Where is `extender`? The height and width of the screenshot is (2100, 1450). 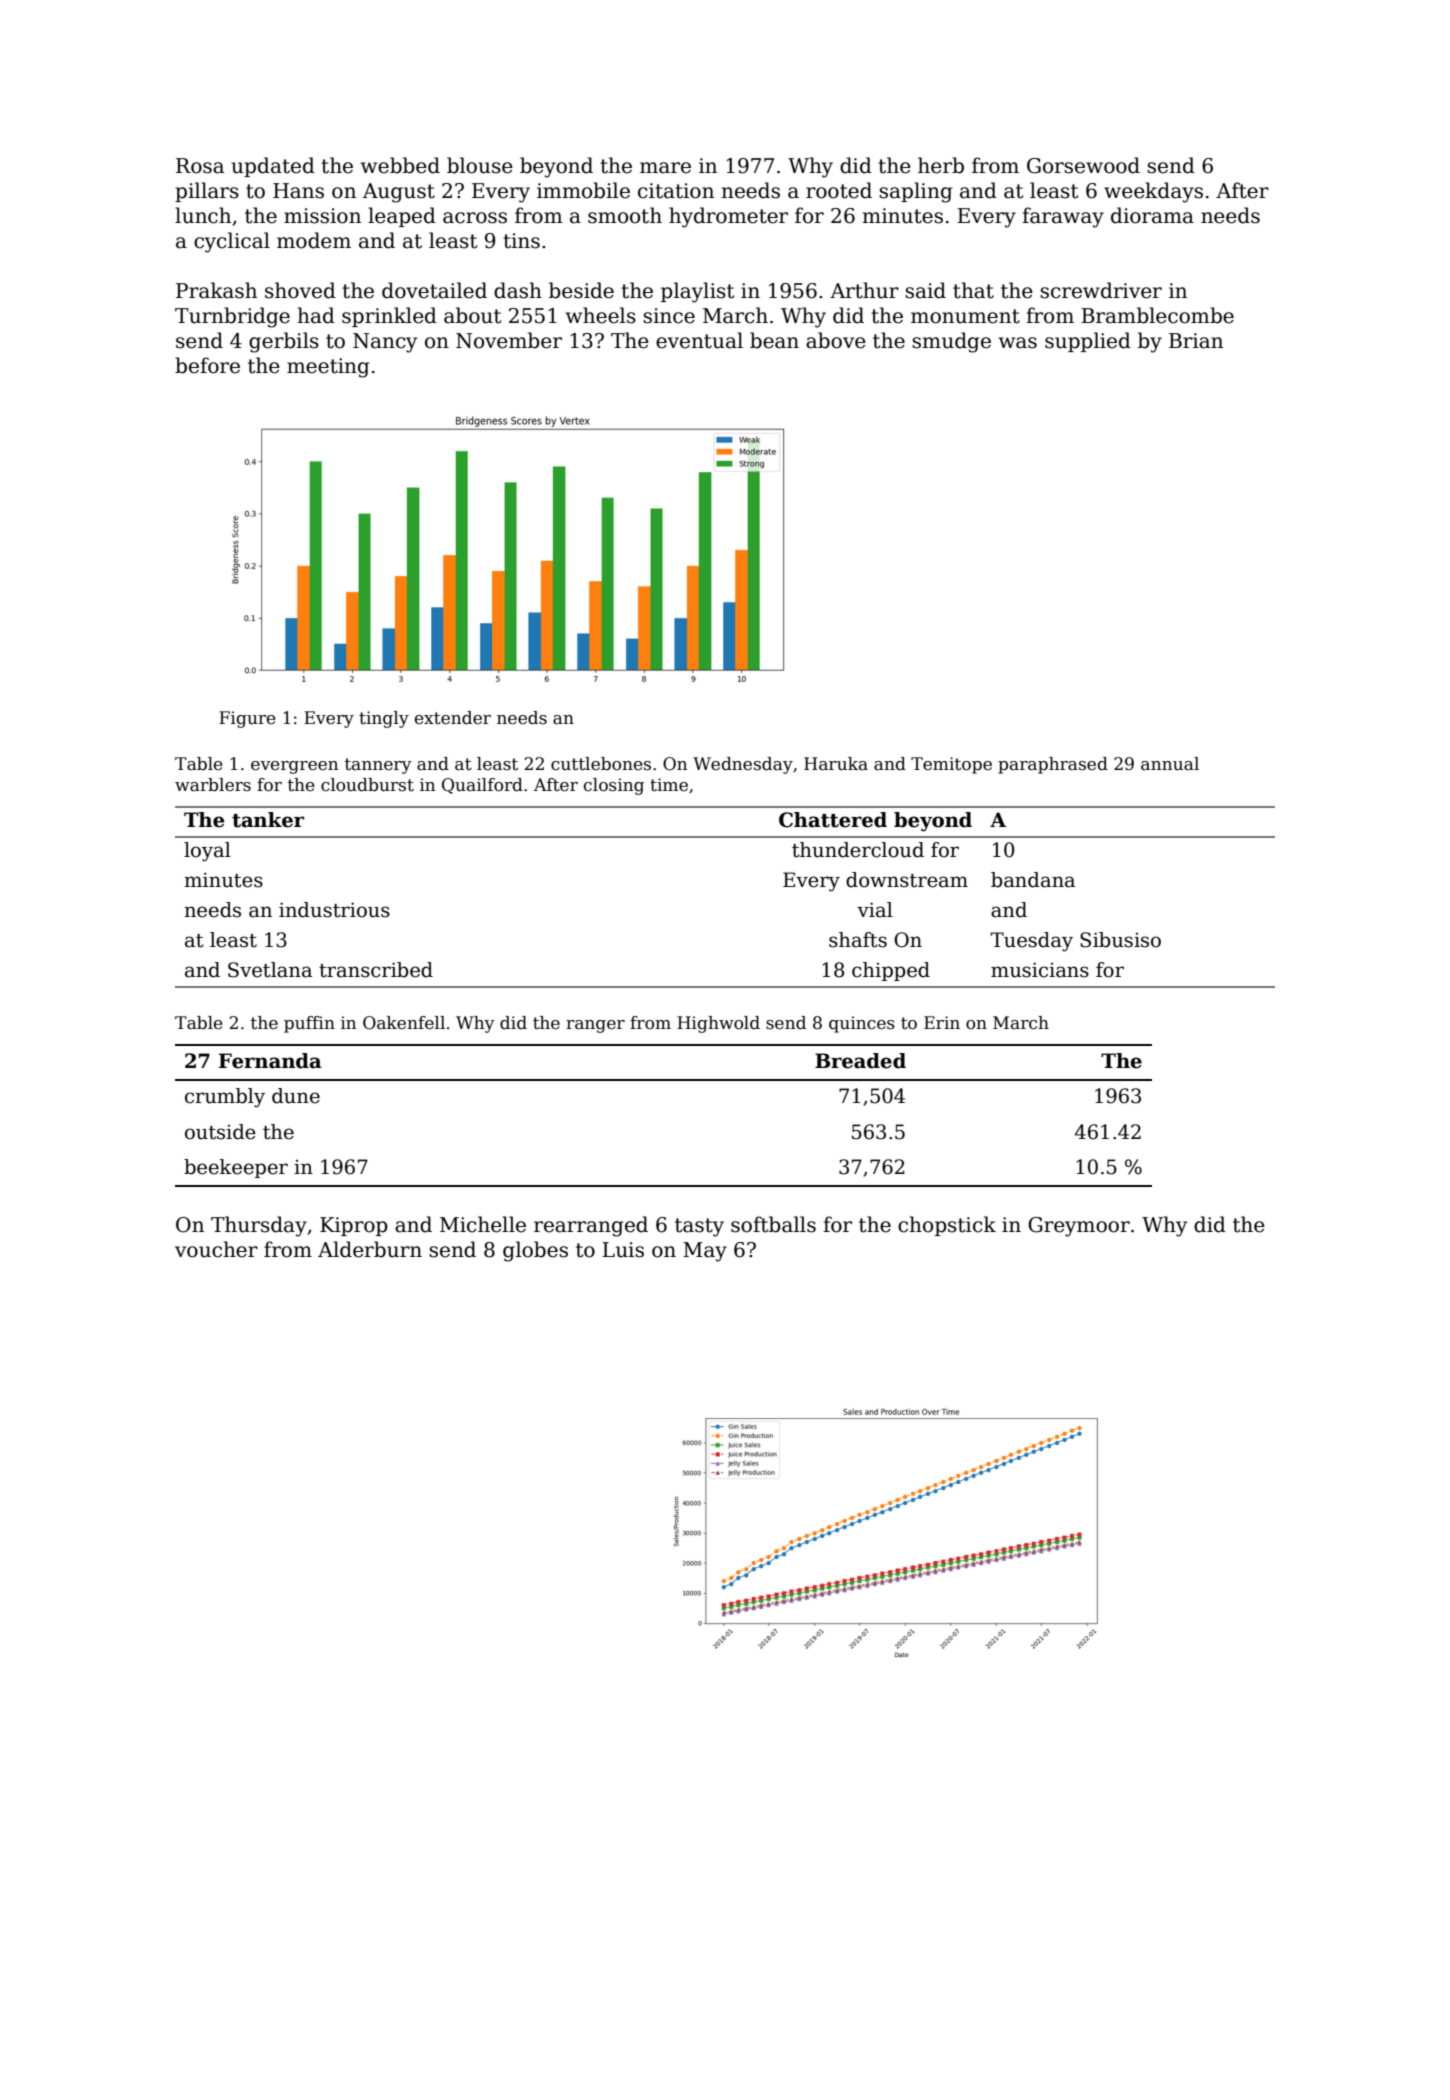
extender is located at coordinates (453, 718).
